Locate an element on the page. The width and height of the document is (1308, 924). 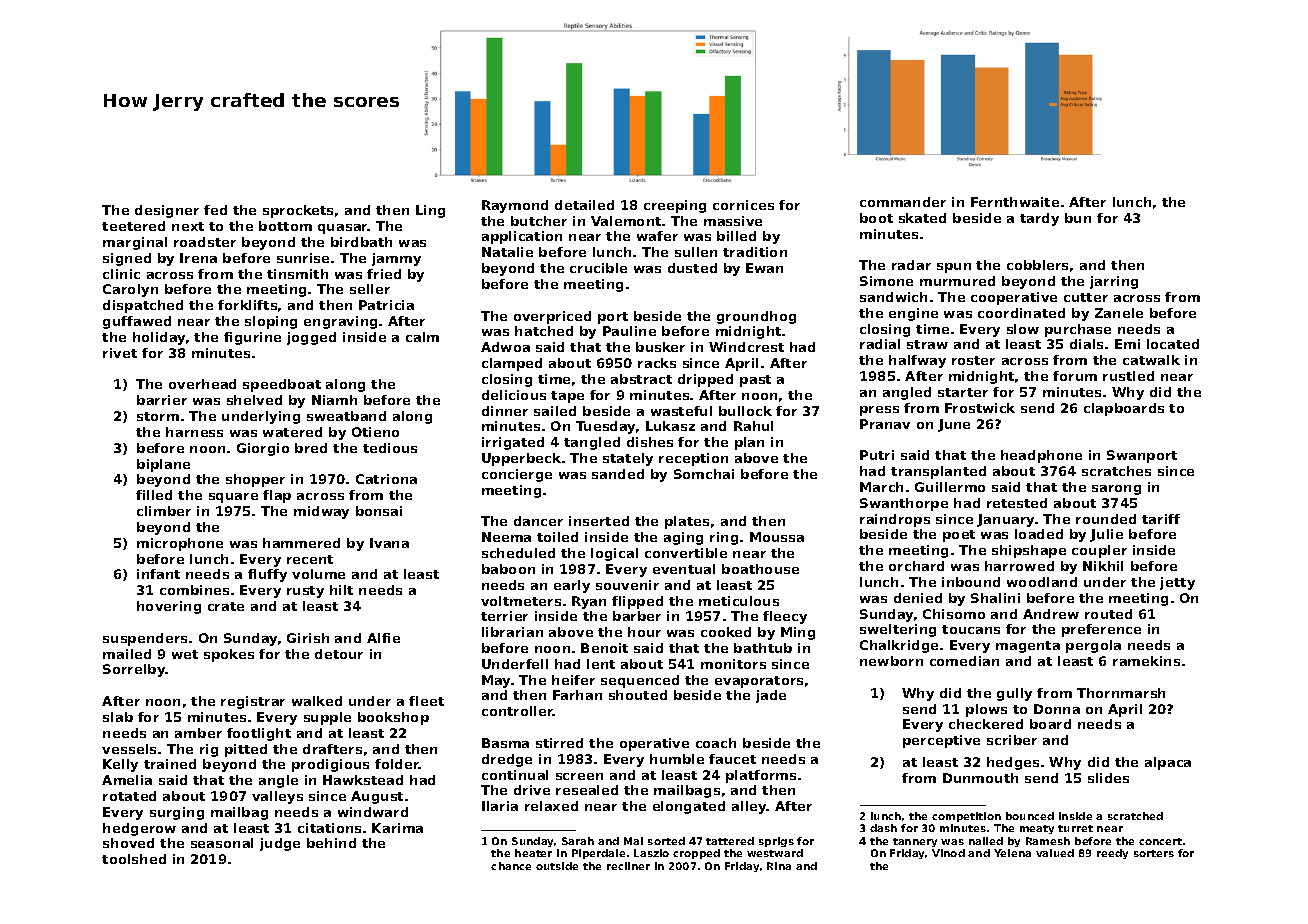
Yelena is located at coordinates (1012, 853).
